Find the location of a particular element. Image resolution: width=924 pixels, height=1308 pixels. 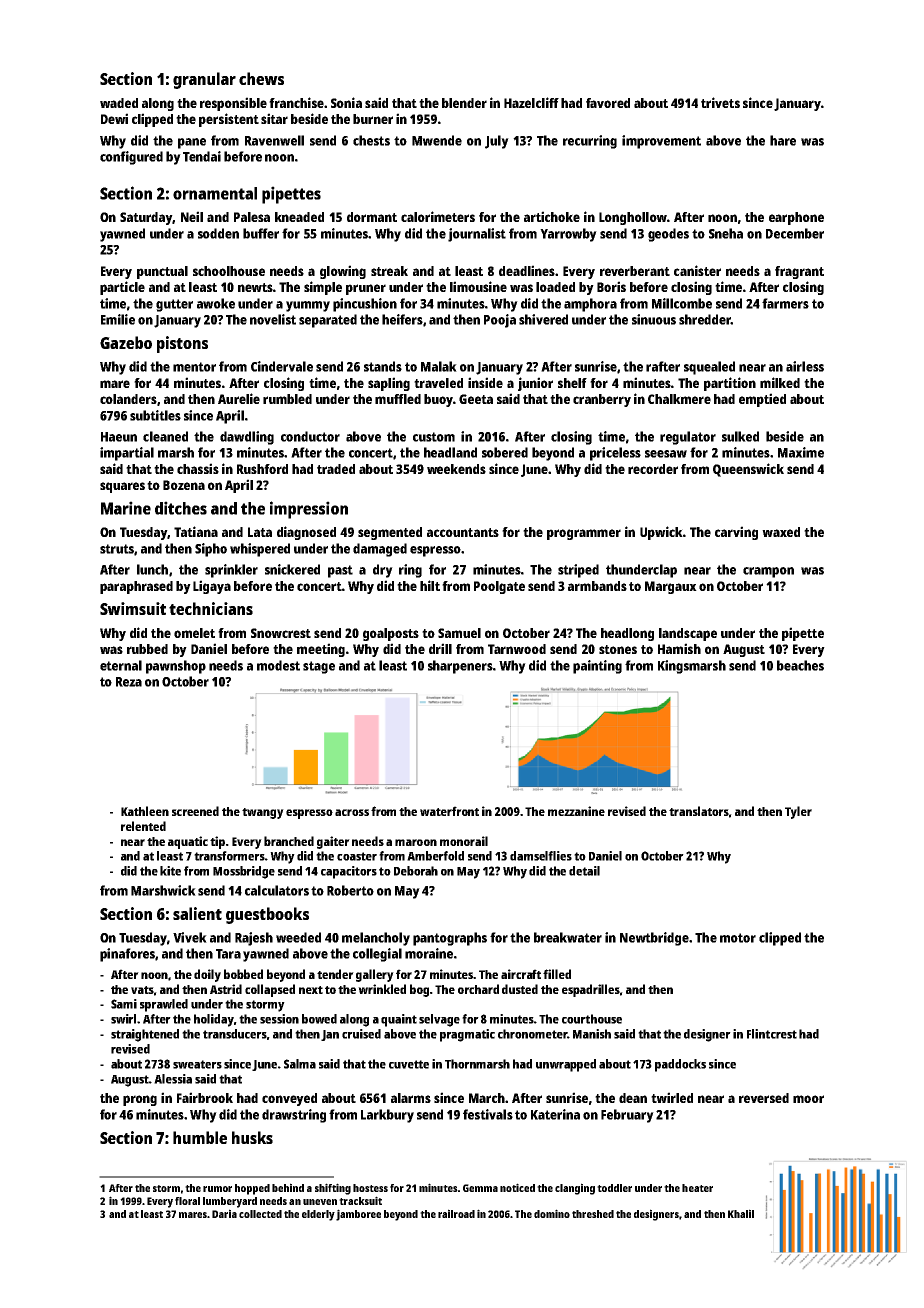

floral is located at coordinates (187, 1201).
